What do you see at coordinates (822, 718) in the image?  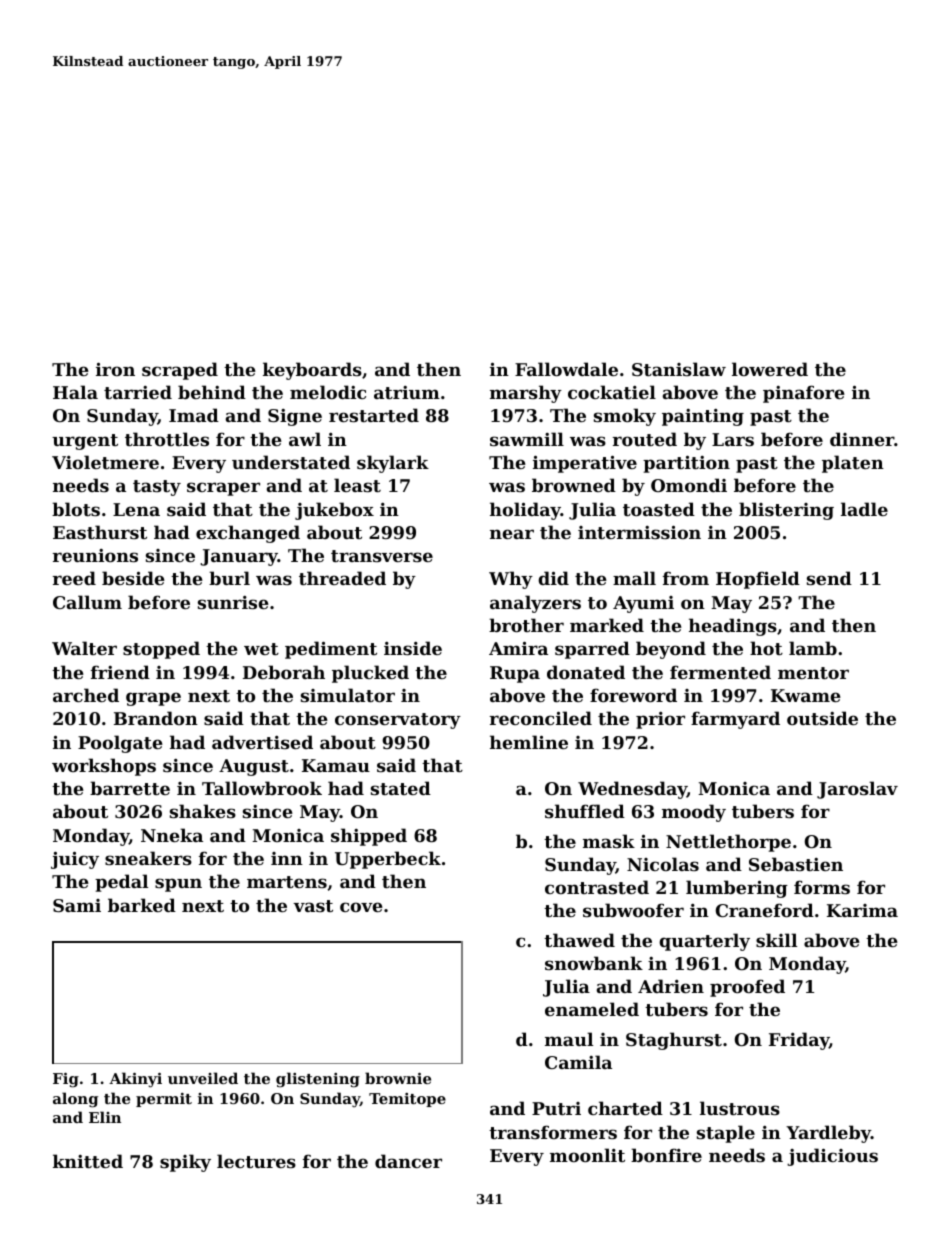 I see `outside` at bounding box center [822, 718].
